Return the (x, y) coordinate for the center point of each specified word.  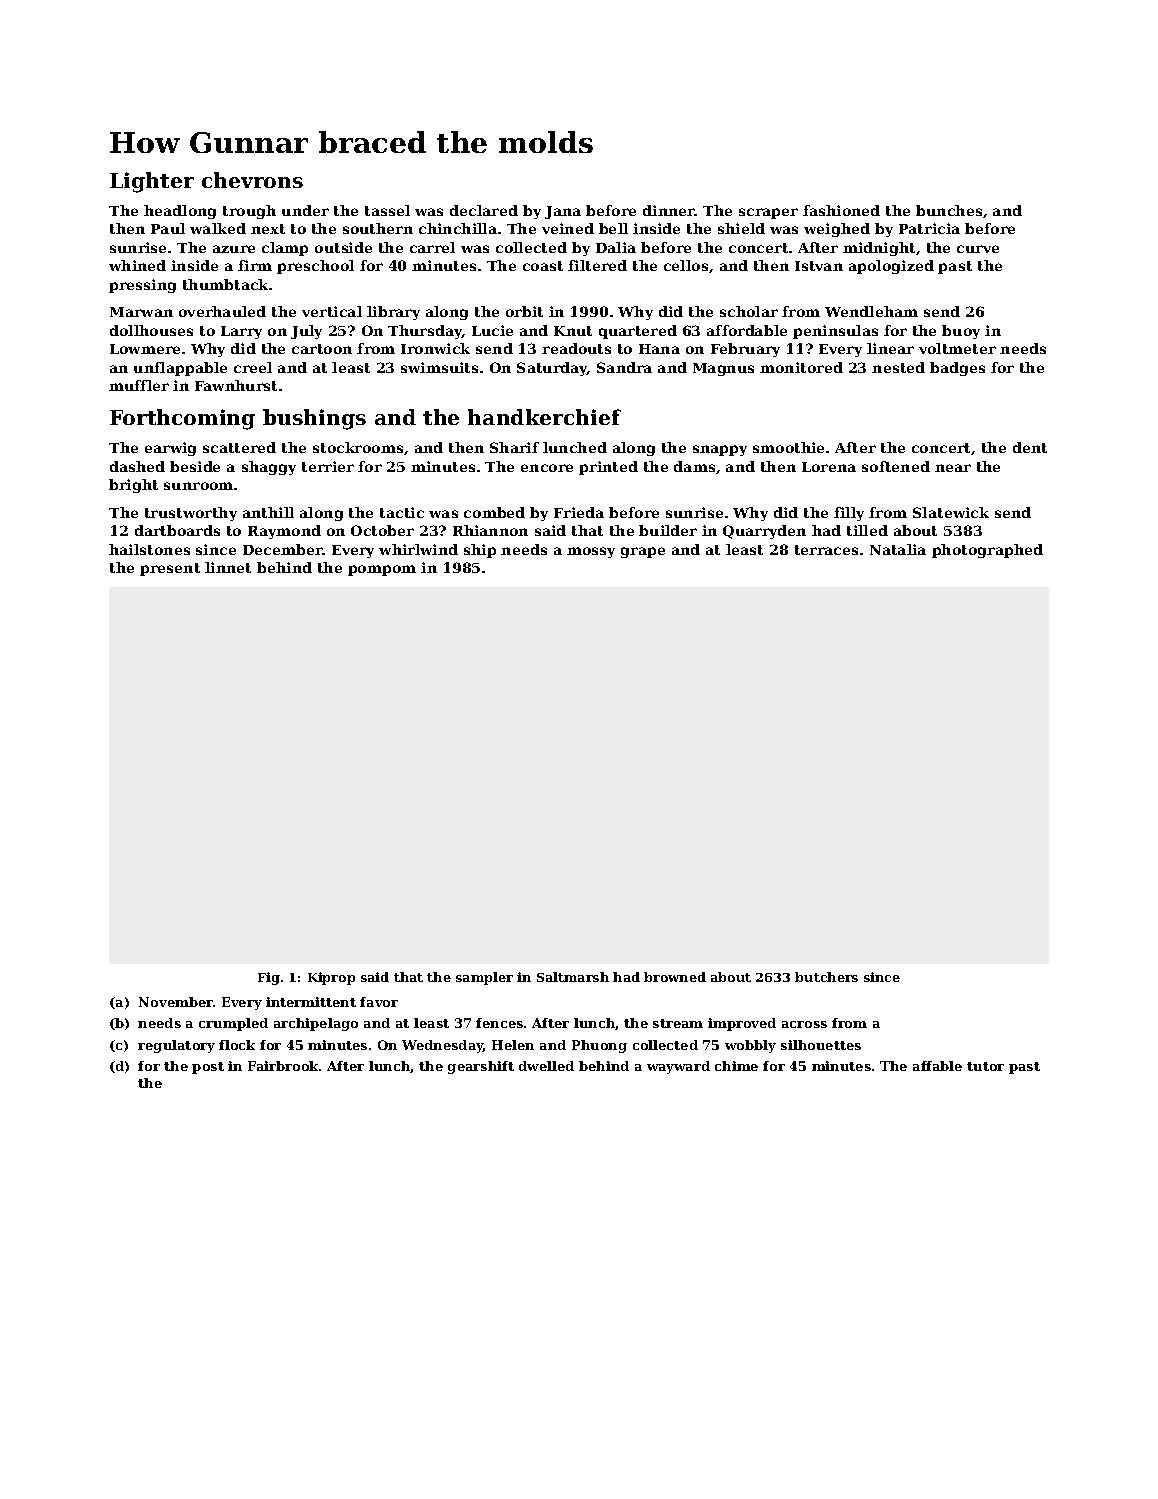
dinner (669, 210)
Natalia (898, 549)
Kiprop (331, 978)
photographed (987, 551)
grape (643, 552)
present (170, 569)
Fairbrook (283, 1066)
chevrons (252, 180)
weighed (837, 230)
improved (742, 1024)
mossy (591, 552)
